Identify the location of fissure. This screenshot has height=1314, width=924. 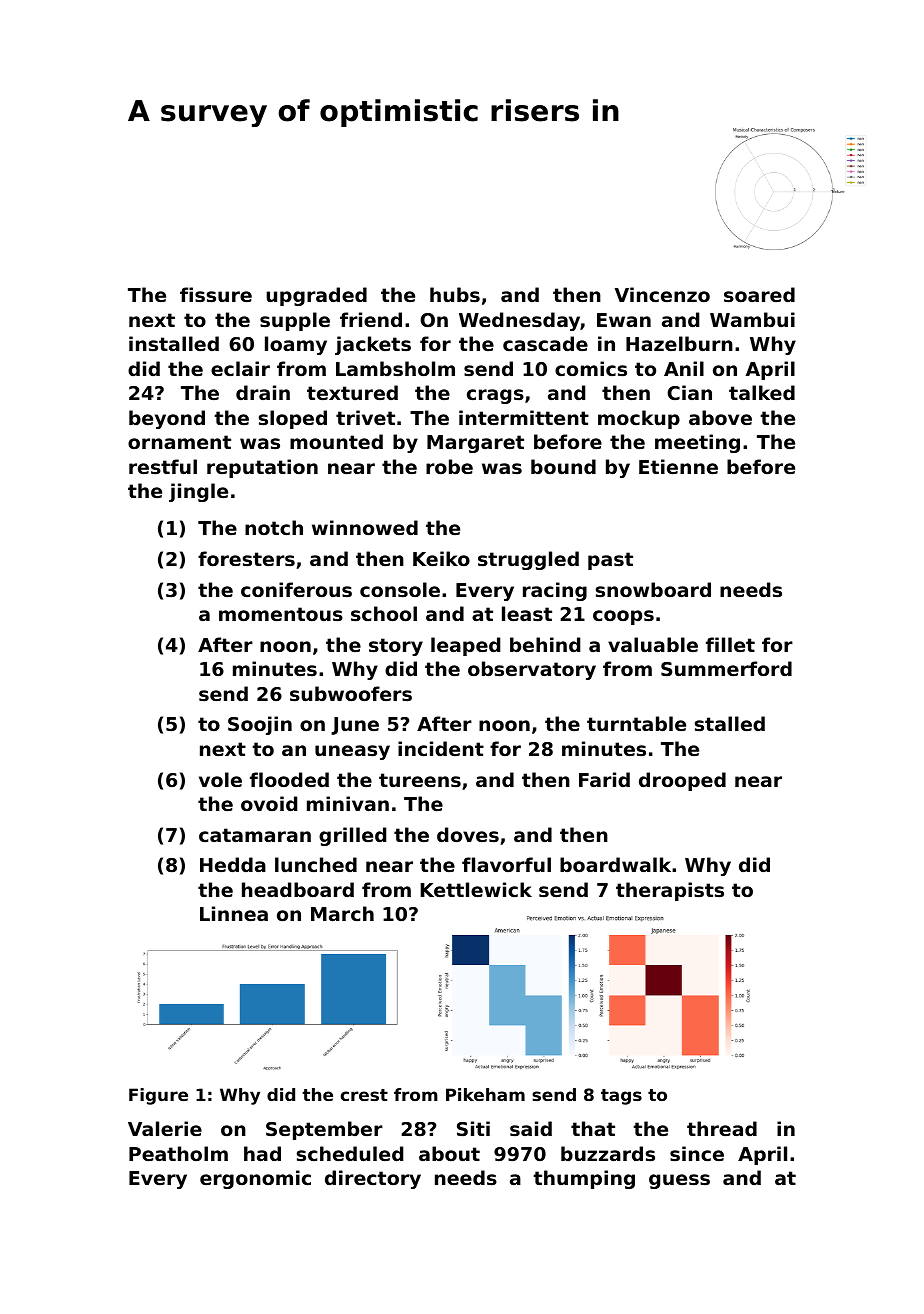
(216, 295).
